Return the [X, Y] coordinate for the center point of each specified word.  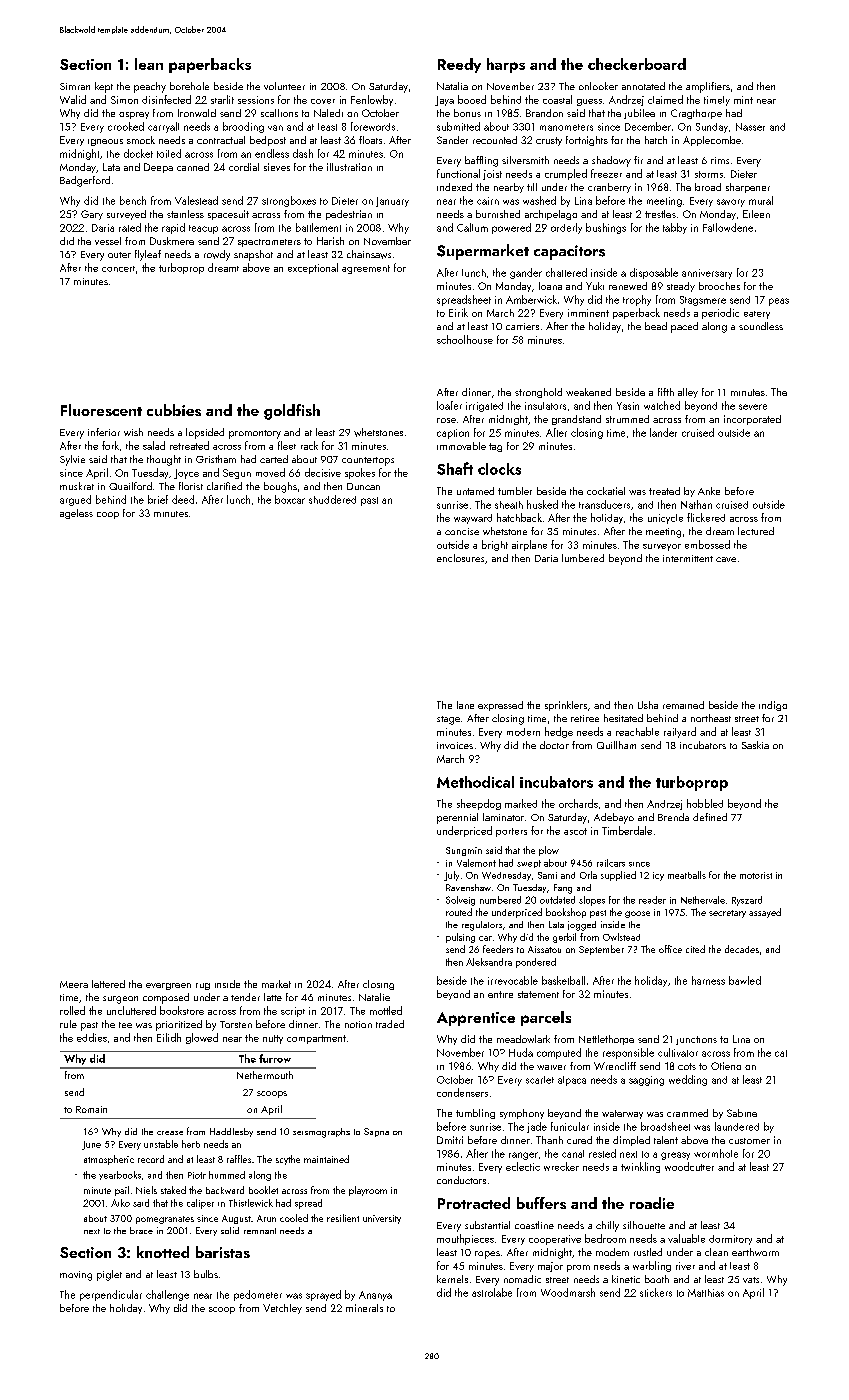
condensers [462, 1092]
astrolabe [492, 1292]
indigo [773, 706]
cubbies [174, 410]
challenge [167, 1295]
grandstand [576, 420]
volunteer [284, 86]
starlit [222, 99]
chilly [607, 1226]
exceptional [313, 268]
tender [245, 997]
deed [183, 499]
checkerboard [637, 64]
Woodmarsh [568, 1292]
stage [448, 720]
